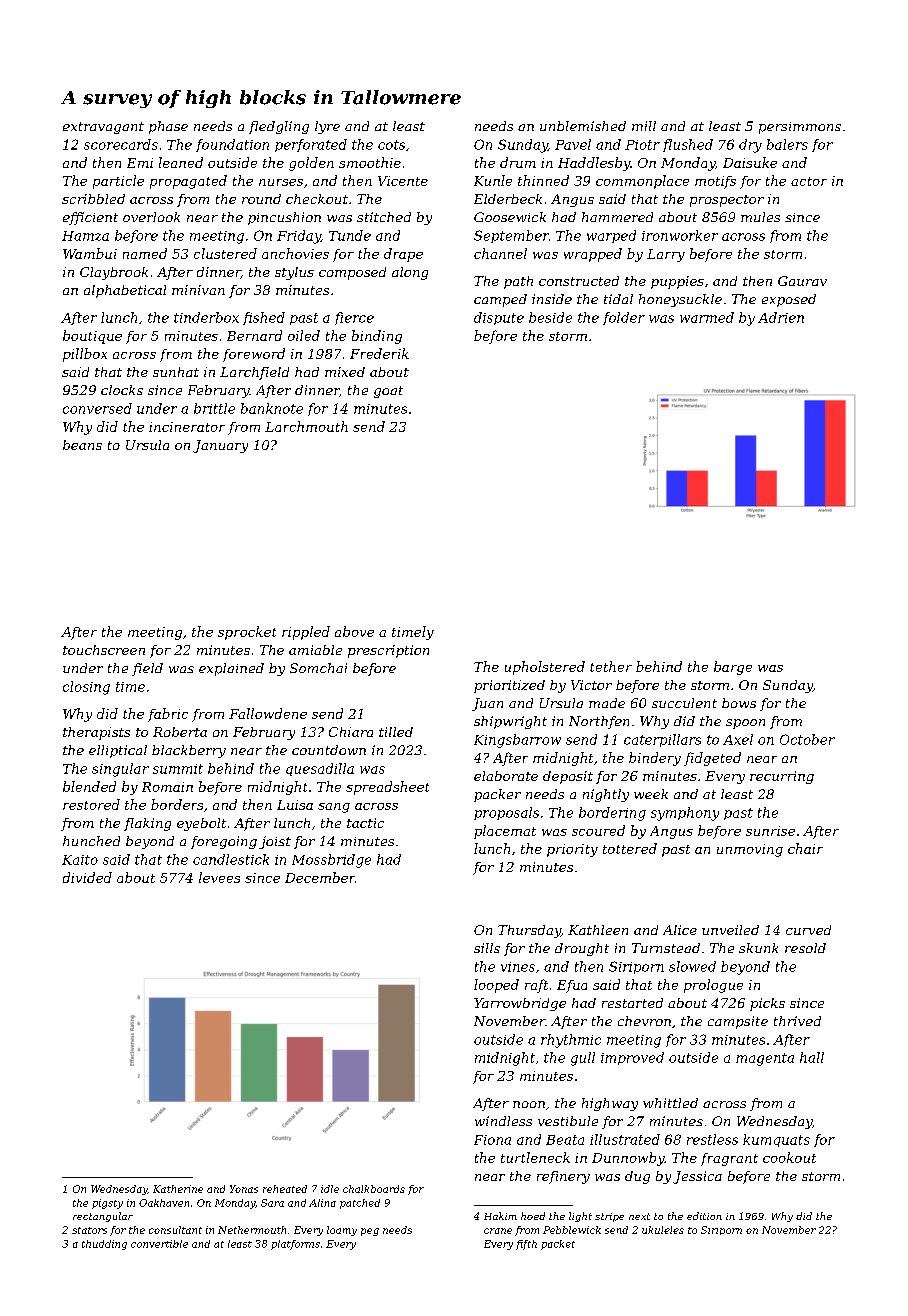 The width and height of the screenshot is (908, 1316). Describe the element at coordinates (611, 666) in the screenshot. I see `tether` at that location.
